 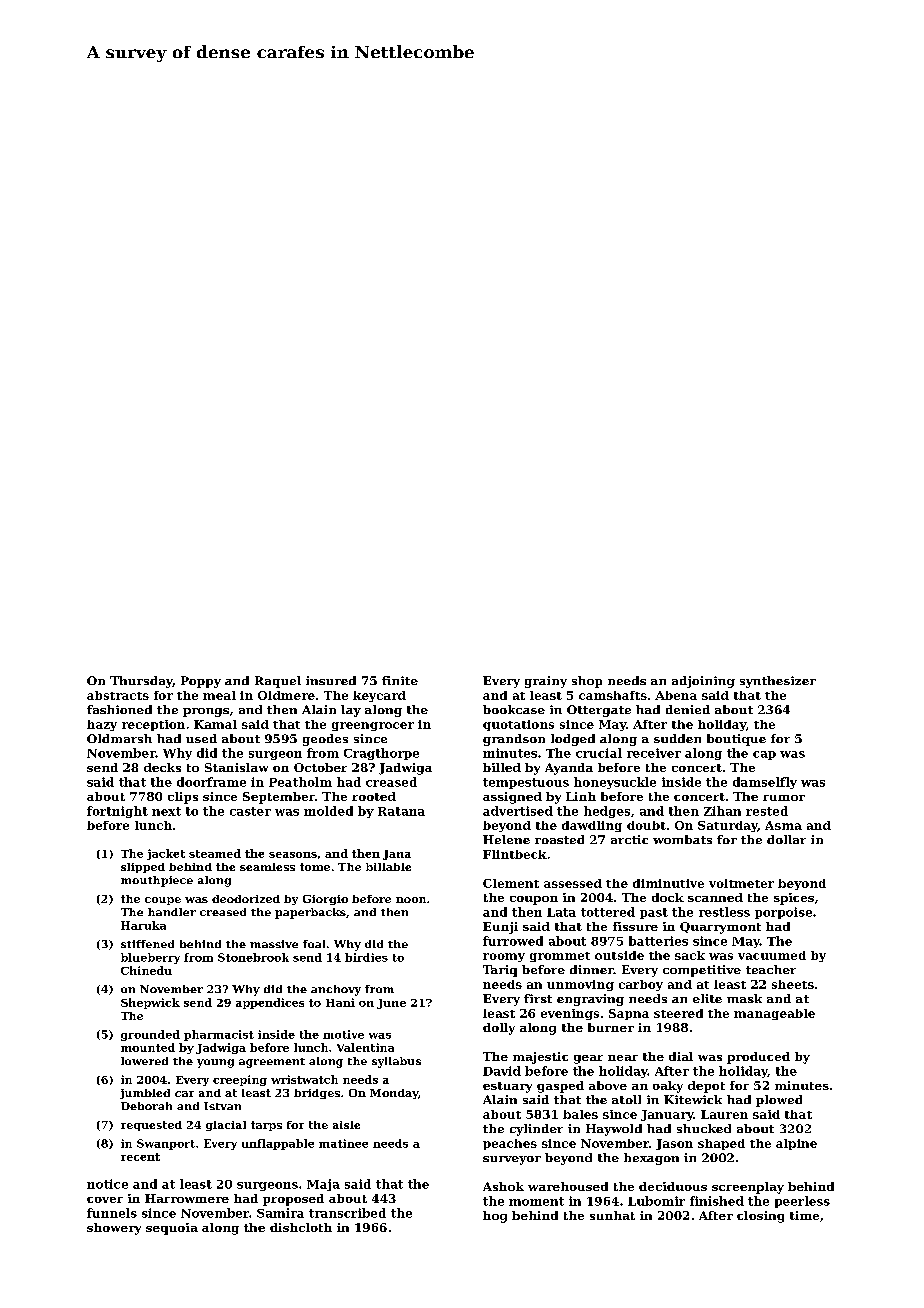 I want to click on doubt, so click(x=646, y=825).
